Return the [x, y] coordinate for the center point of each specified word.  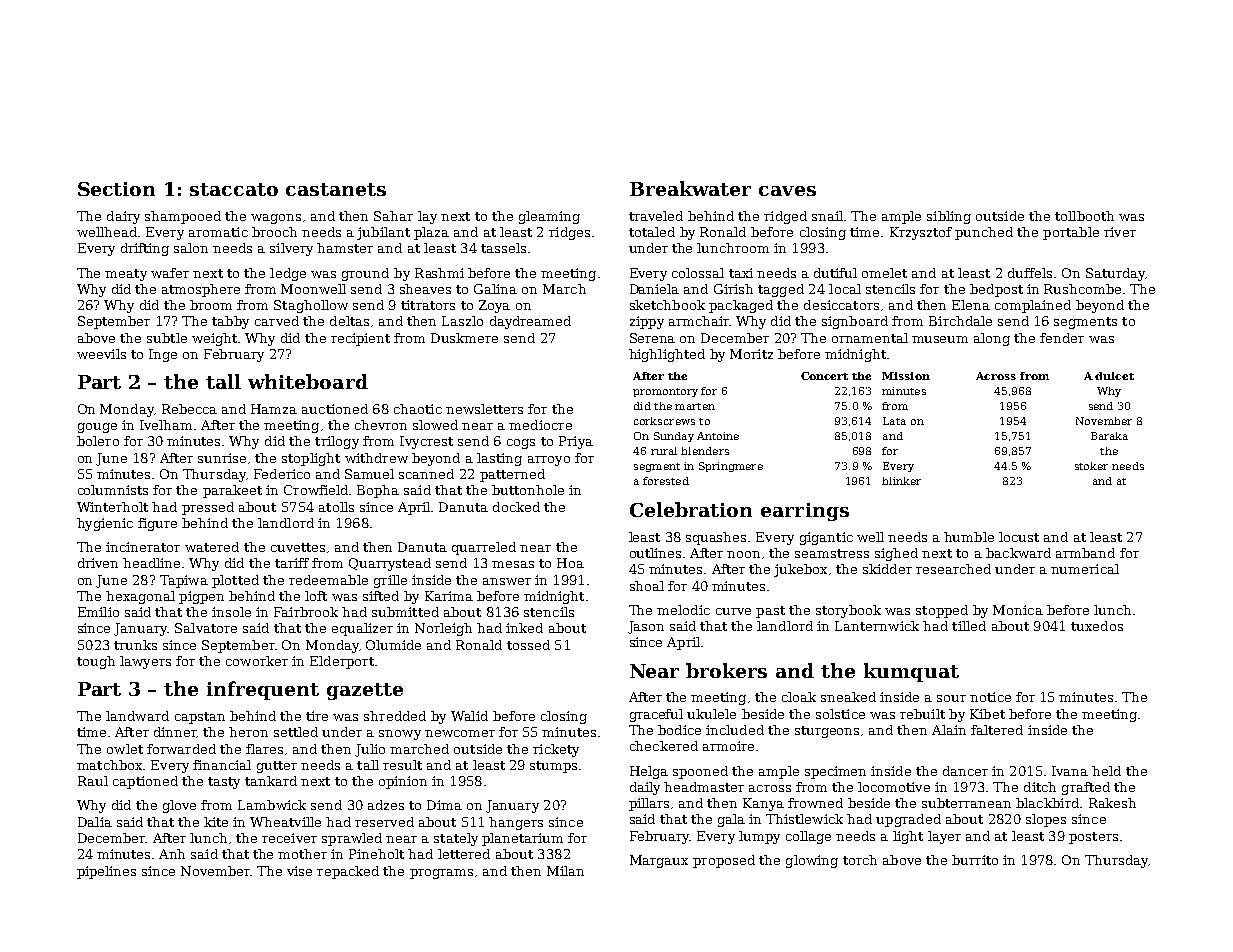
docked [516, 507]
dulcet [1114, 376]
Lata [894, 421]
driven [98, 563]
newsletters [484, 409]
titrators [428, 305]
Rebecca [189, 409]
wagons [276, 219]
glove [179, 806]
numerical [1085, 569]
